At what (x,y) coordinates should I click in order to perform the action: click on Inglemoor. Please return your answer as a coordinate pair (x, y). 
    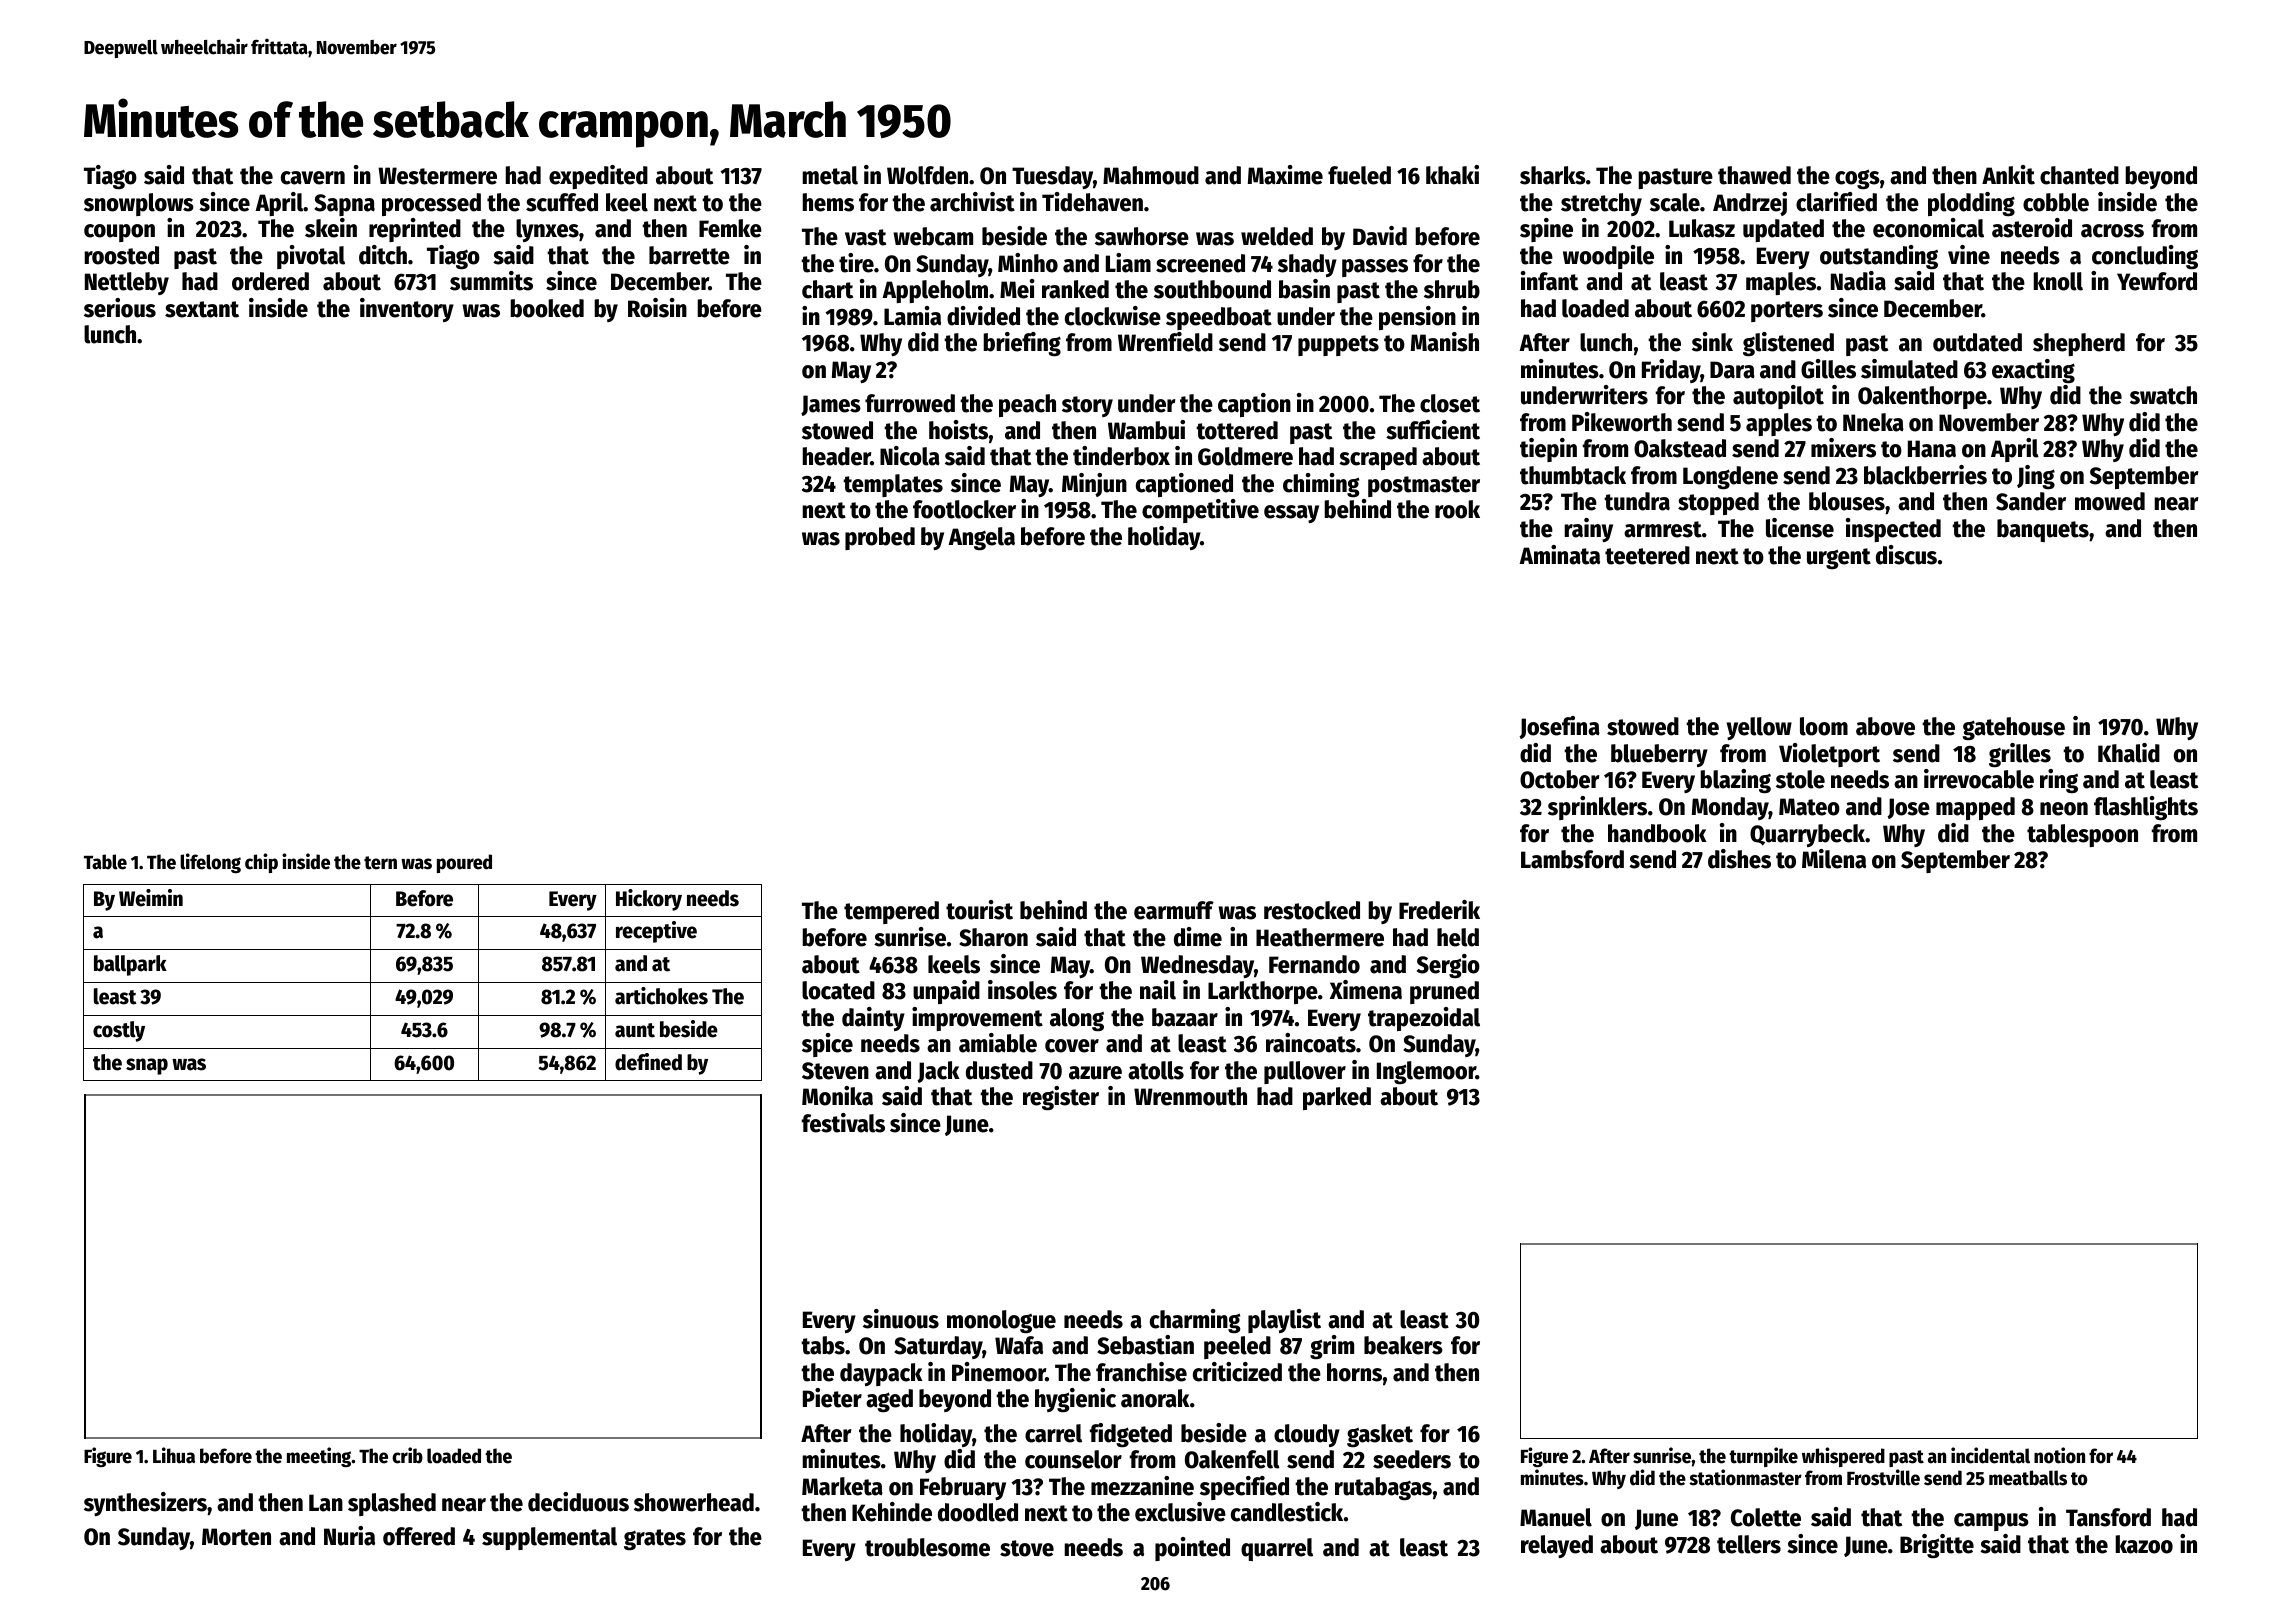
    Looking at the image, I should click on (1426, 1072).
